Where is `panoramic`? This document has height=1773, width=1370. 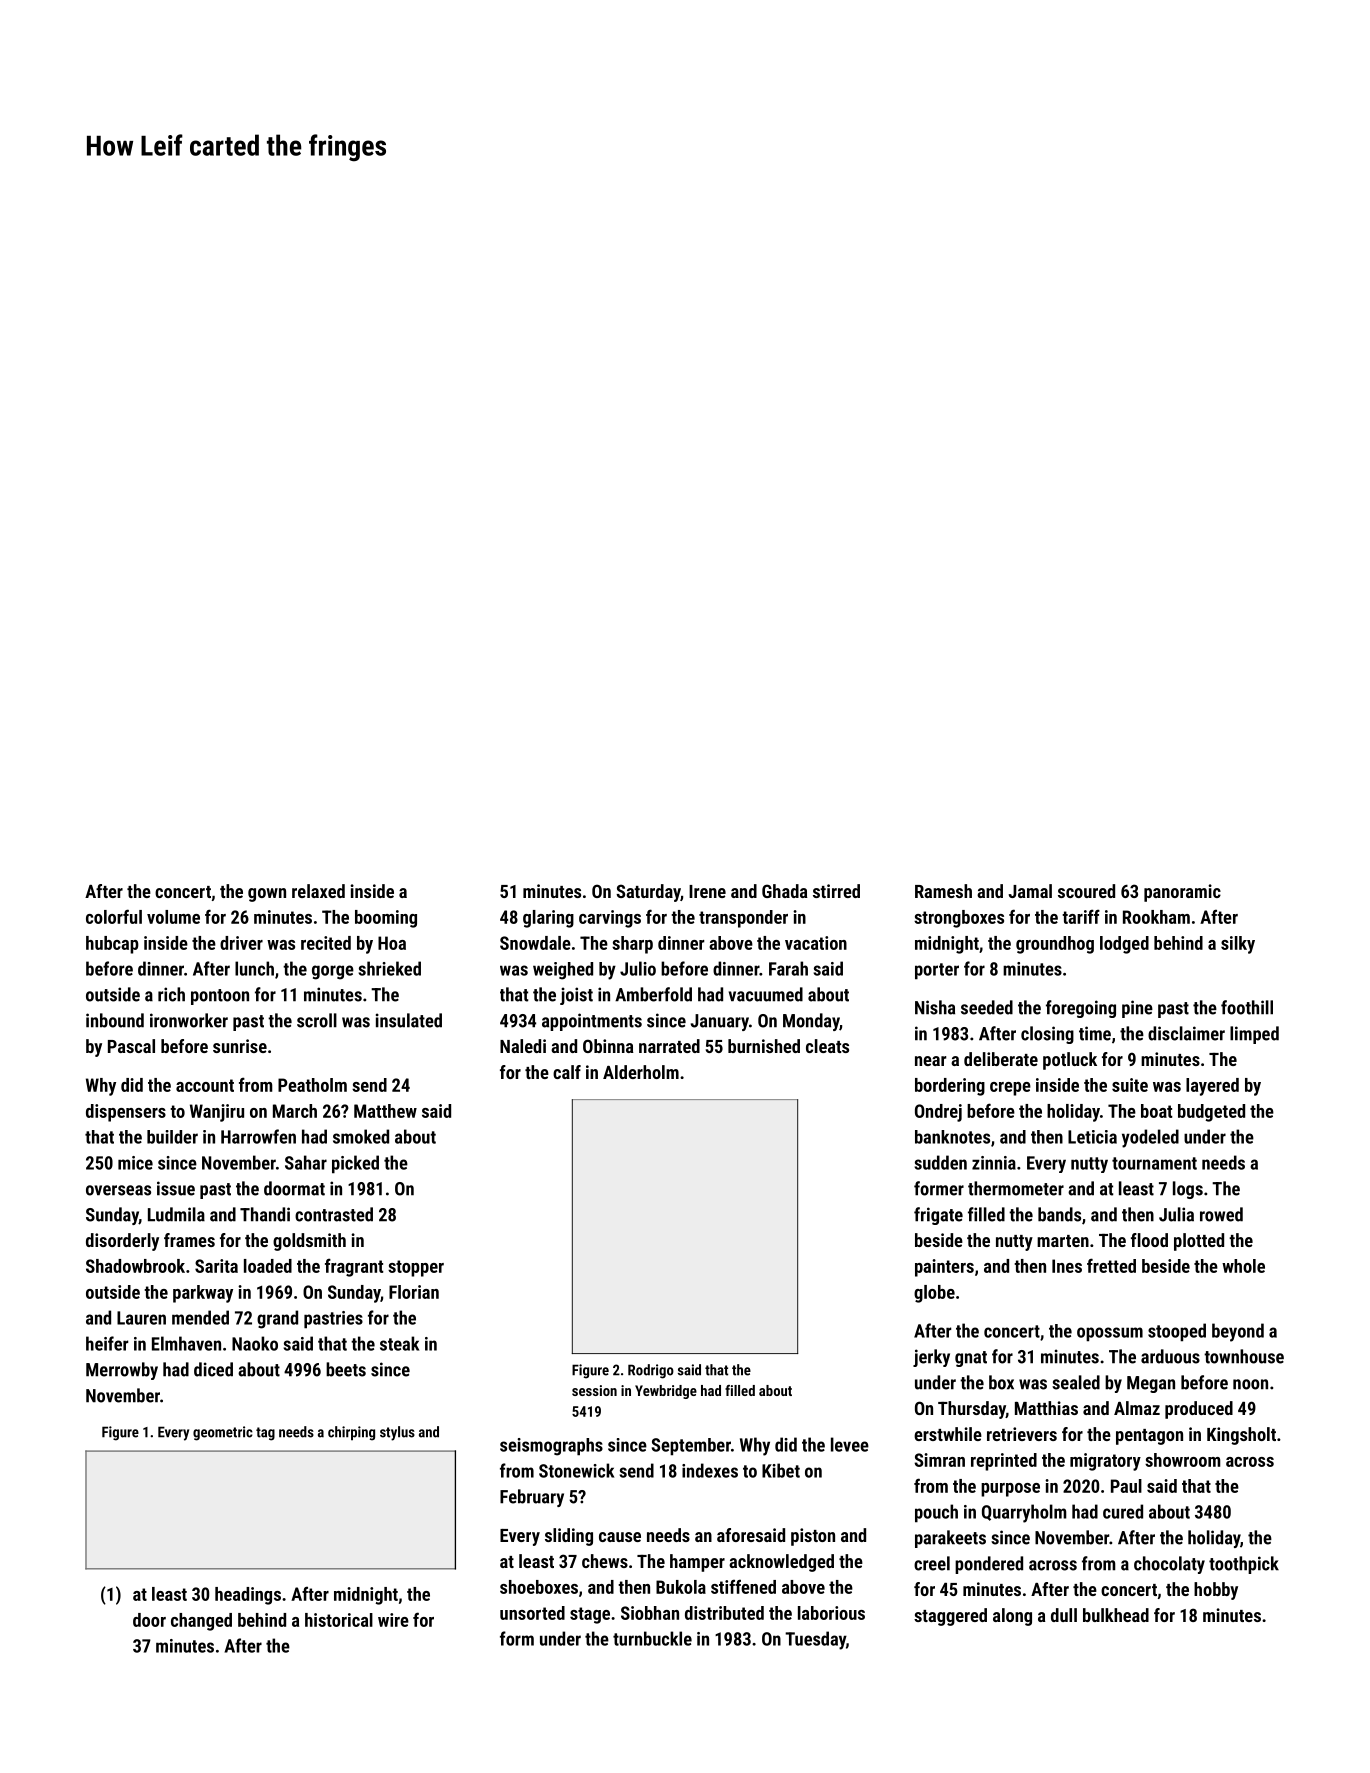
panoramic is located at coordinates (1182, 893).
